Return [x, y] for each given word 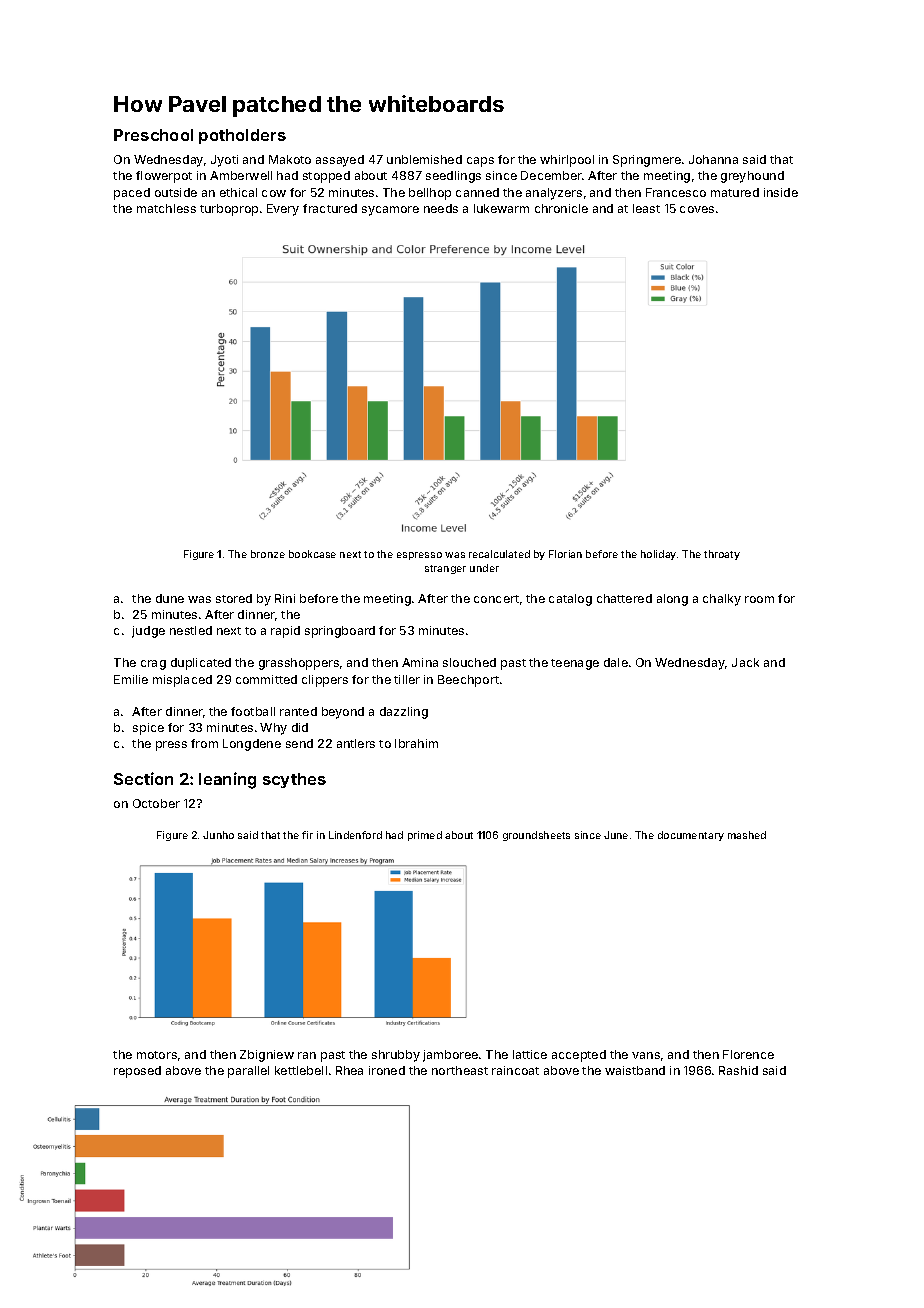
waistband [635, 1070]
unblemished [424, 159]
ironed [387, 1070]
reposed [137, 1072]
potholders [242, 136]
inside [781, 192]
